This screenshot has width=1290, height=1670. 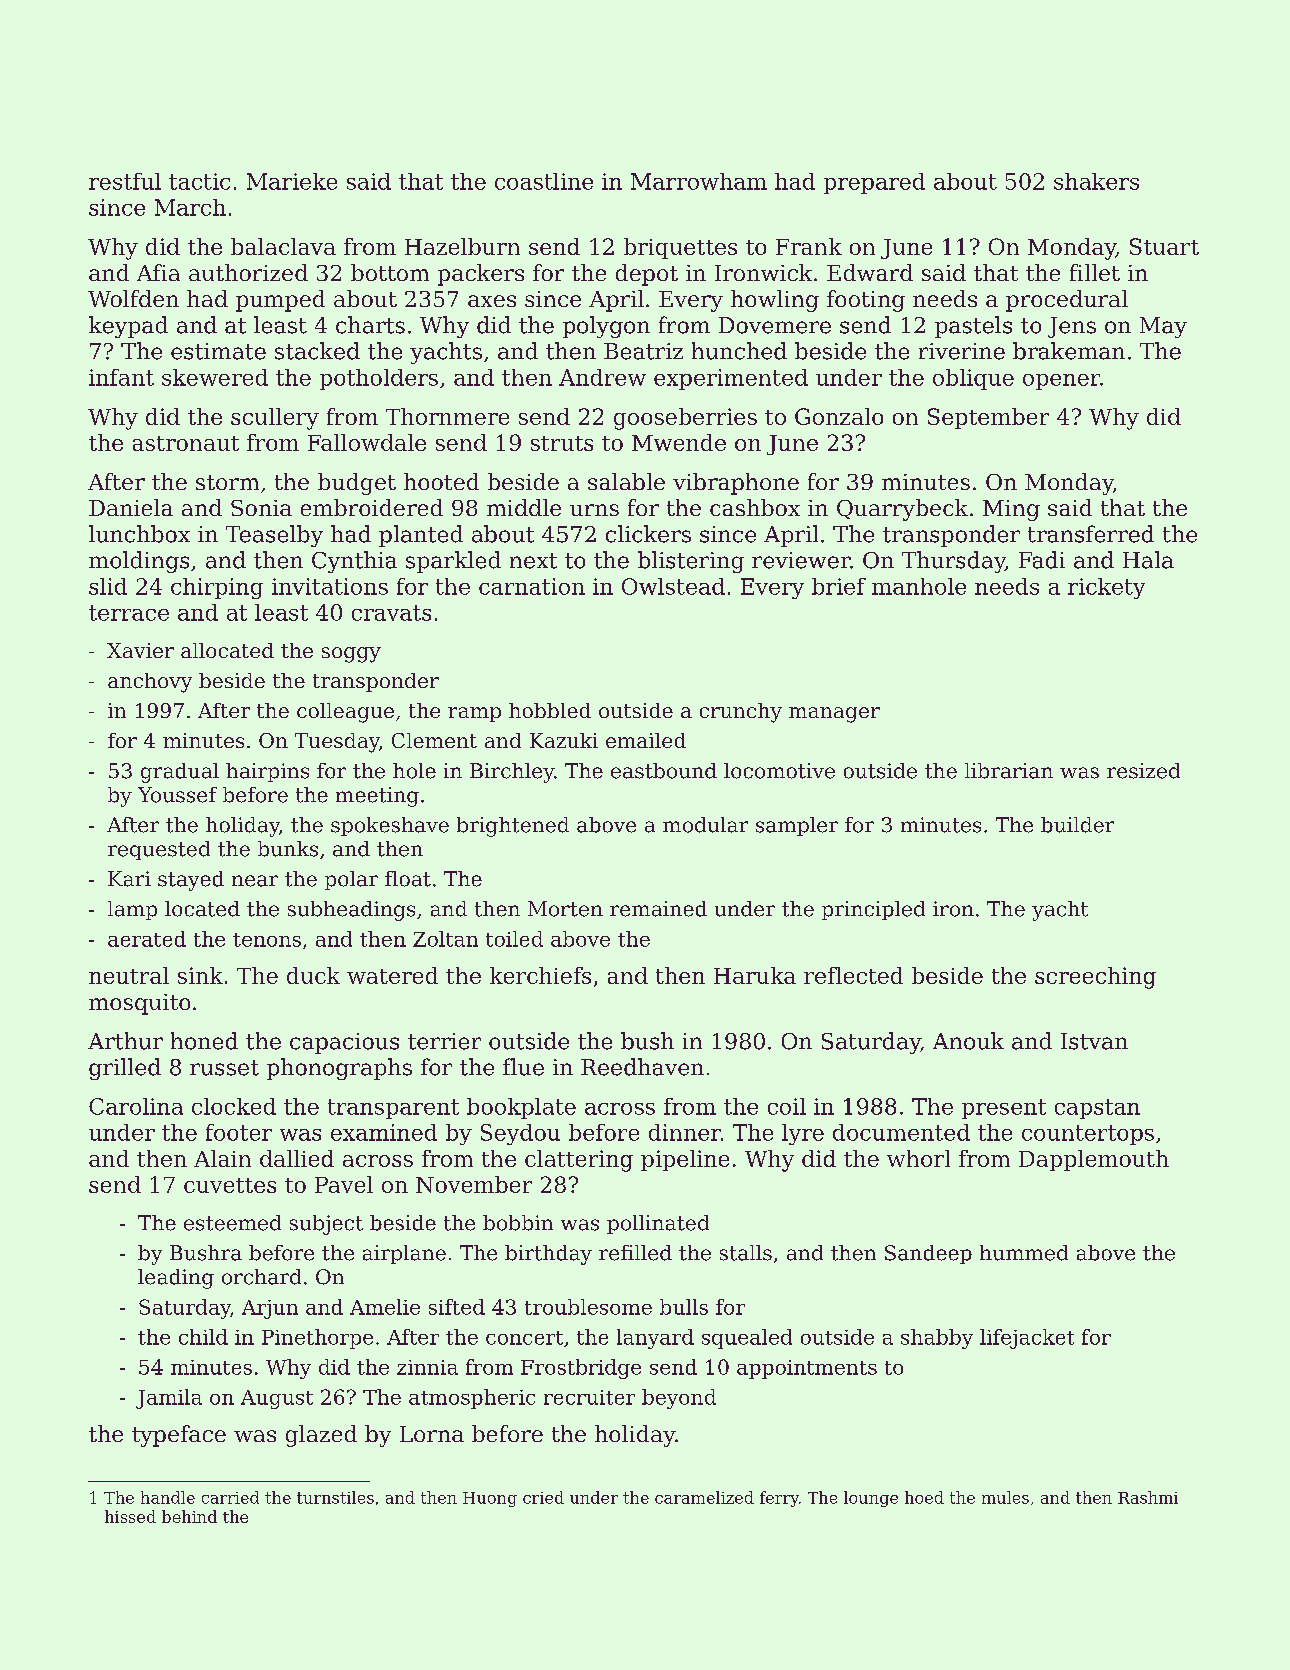 What do you see at coordinates (313, 975) in the screenshot?
I see `duck` at bounding box center [313, 975].
